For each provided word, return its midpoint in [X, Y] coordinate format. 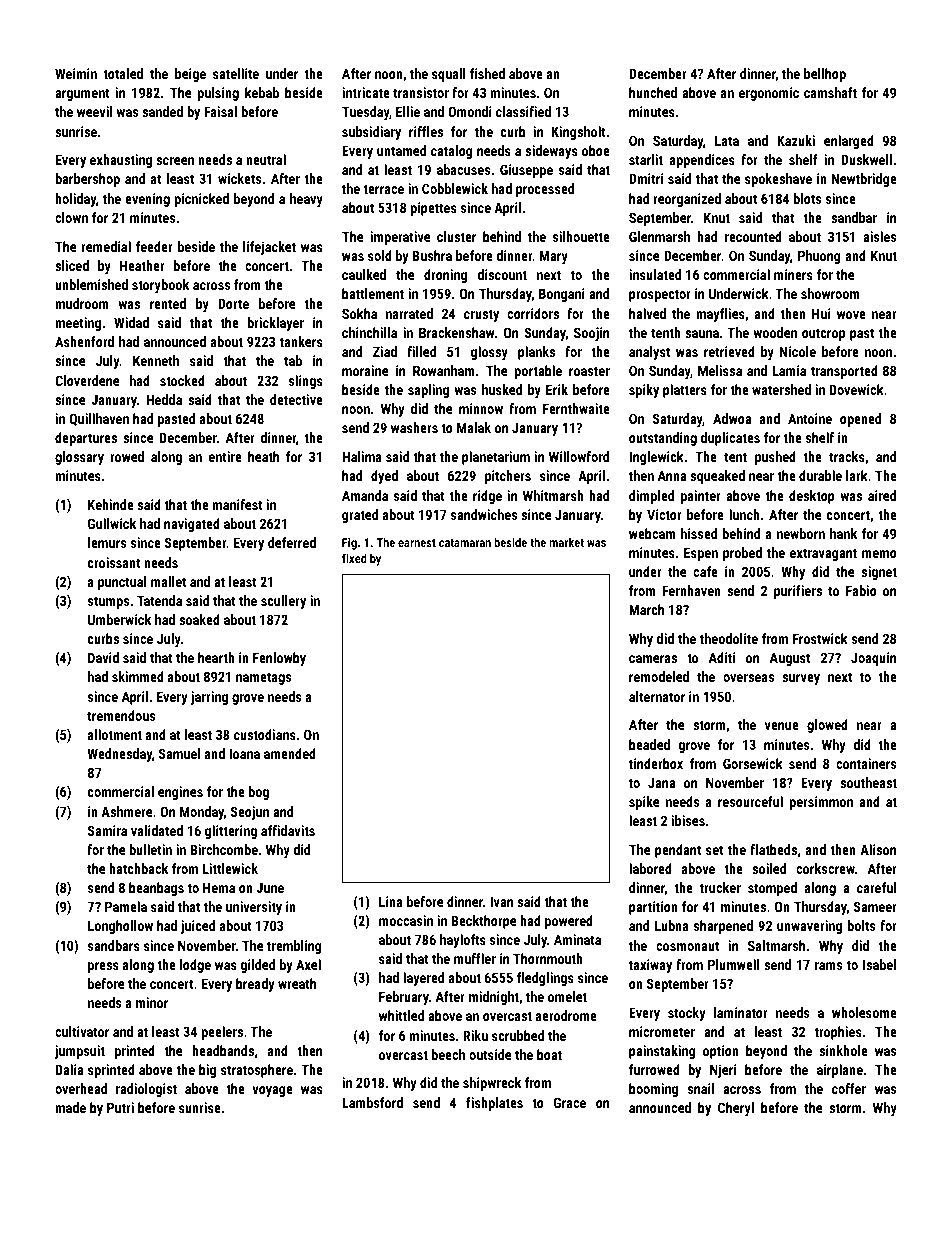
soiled [769, 868]
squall [449, 75]
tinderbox [656, 763]
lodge [195, 966]
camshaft [830, 92]
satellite [236, 73]
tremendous [121, 715]
